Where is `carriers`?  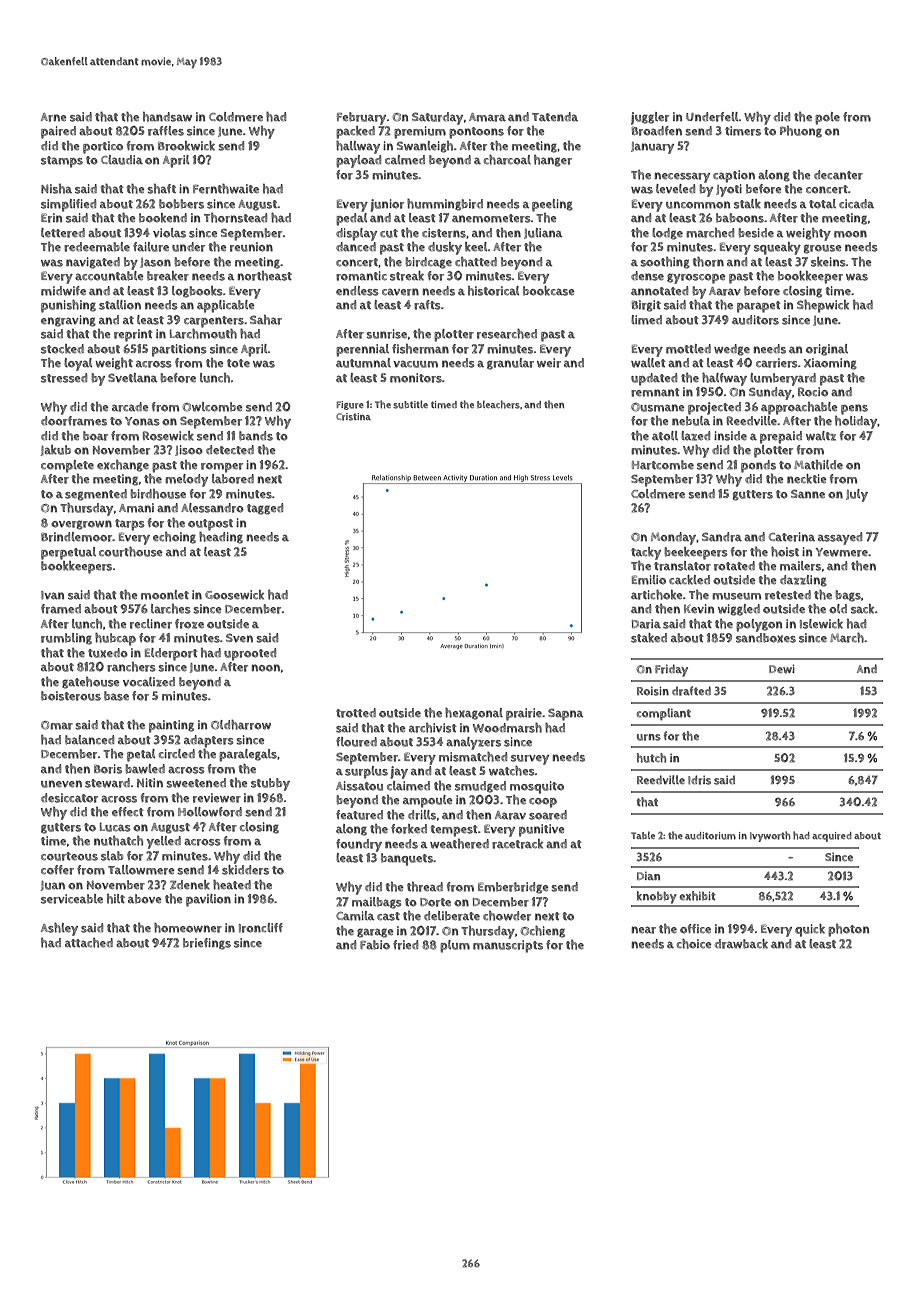
carriers is located at coordinates (777, 363).
